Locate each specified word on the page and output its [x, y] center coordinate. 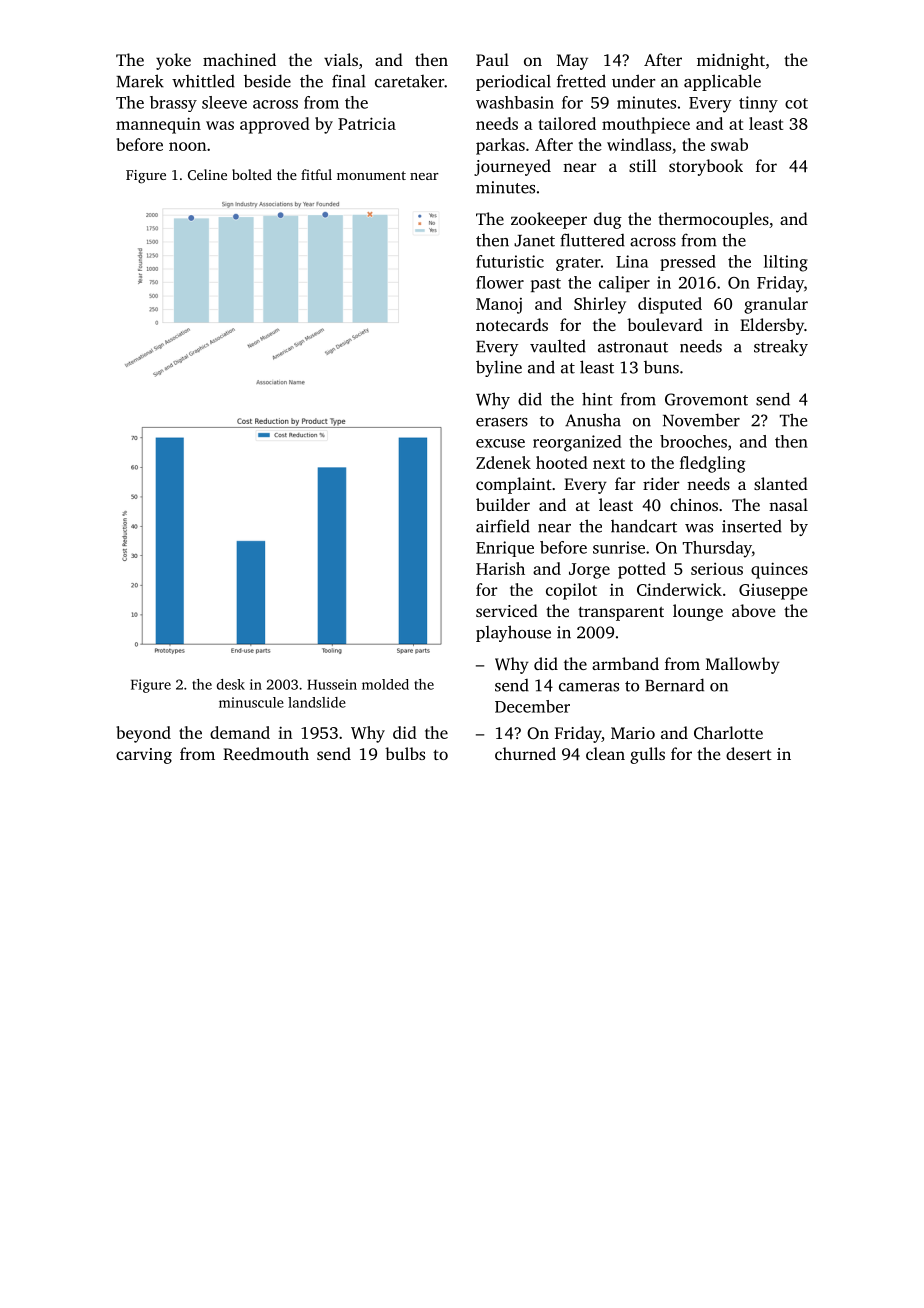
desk [231, 684]
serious [717, 569]
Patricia [367, 123]
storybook [706, 167]
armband [625, 663]
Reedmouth [266, 753]
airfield [503, 526]
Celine [207, 174]
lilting [786, 263]
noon [187, 146]
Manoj [499, 306]
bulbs [405, 753]
